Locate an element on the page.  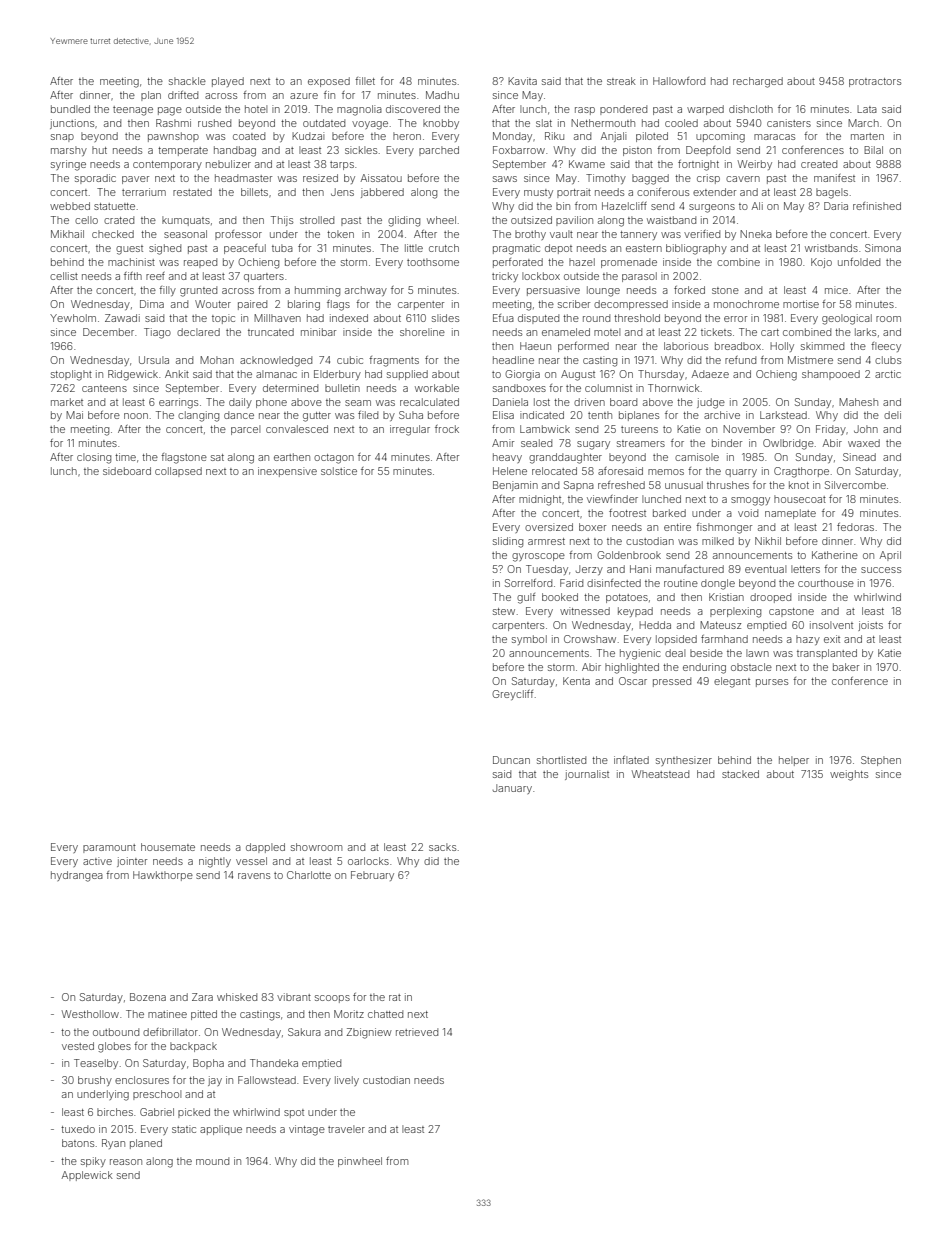
solstice is located at coordinates (339, 471).
